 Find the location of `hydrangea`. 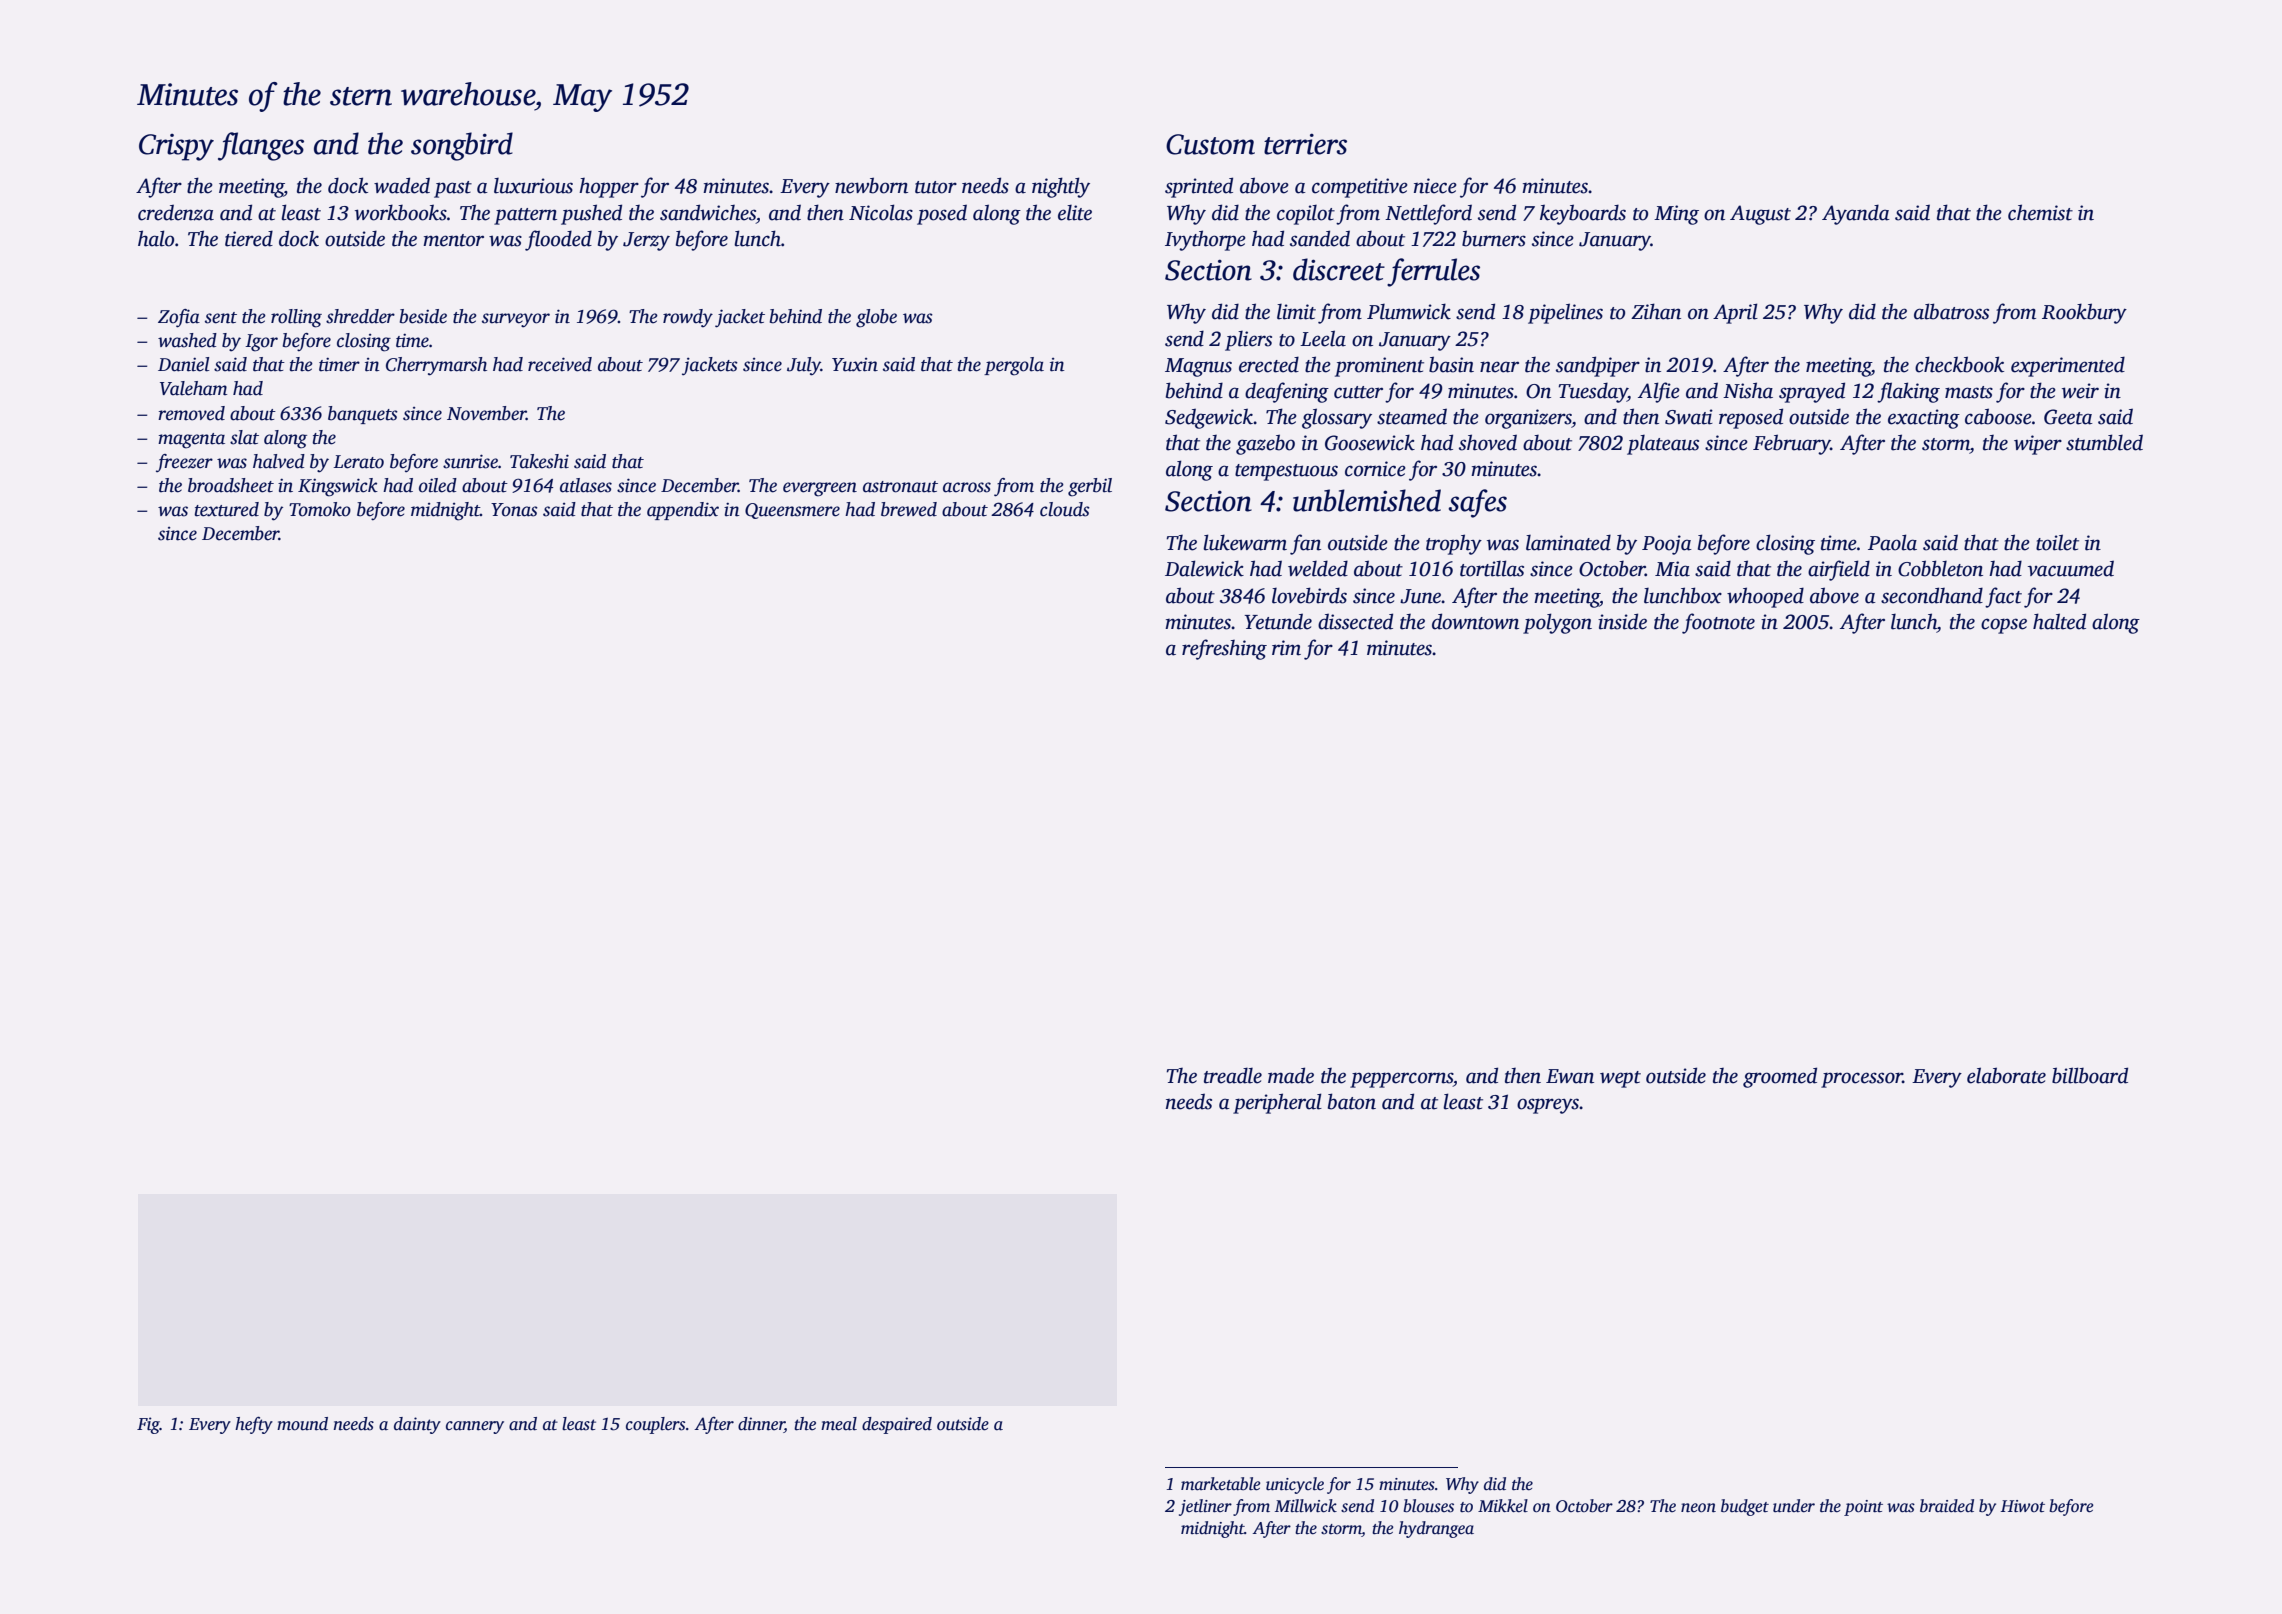

hydrangea is located at coordinates (1436, 1529).
